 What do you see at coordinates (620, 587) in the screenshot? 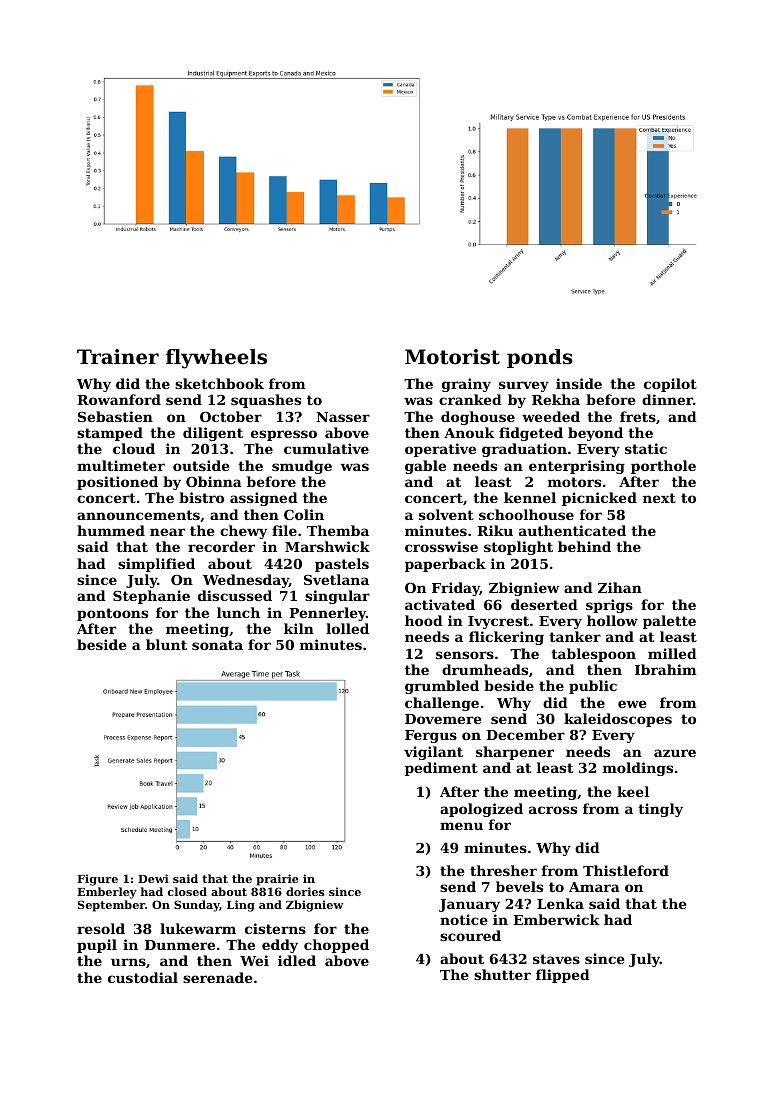
I see `Zihan` at bounding box center [620, 587].
